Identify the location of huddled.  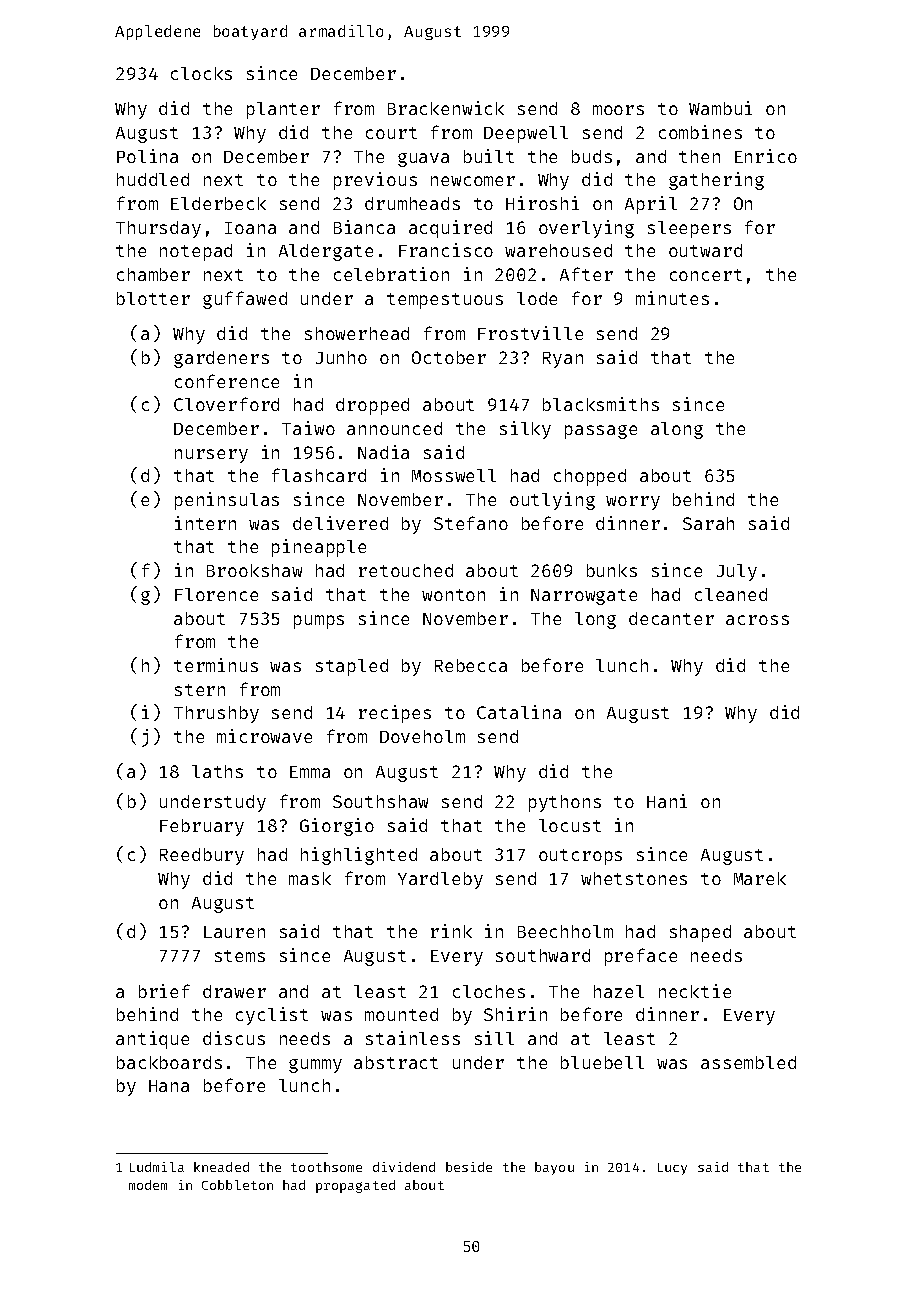
(153, 179).
